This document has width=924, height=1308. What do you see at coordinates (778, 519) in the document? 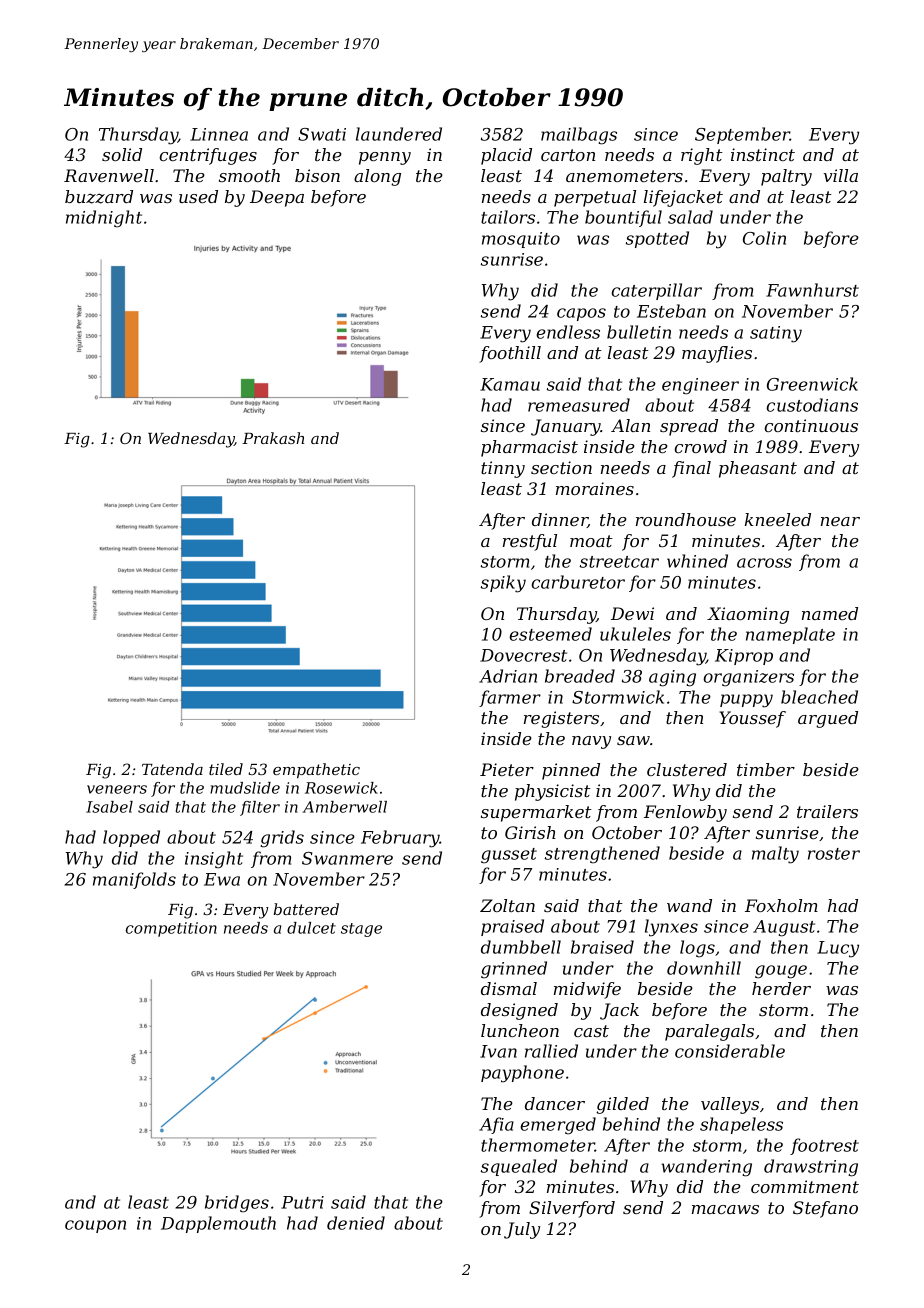
I see `kneeled` at bounding box center [778, 519].
